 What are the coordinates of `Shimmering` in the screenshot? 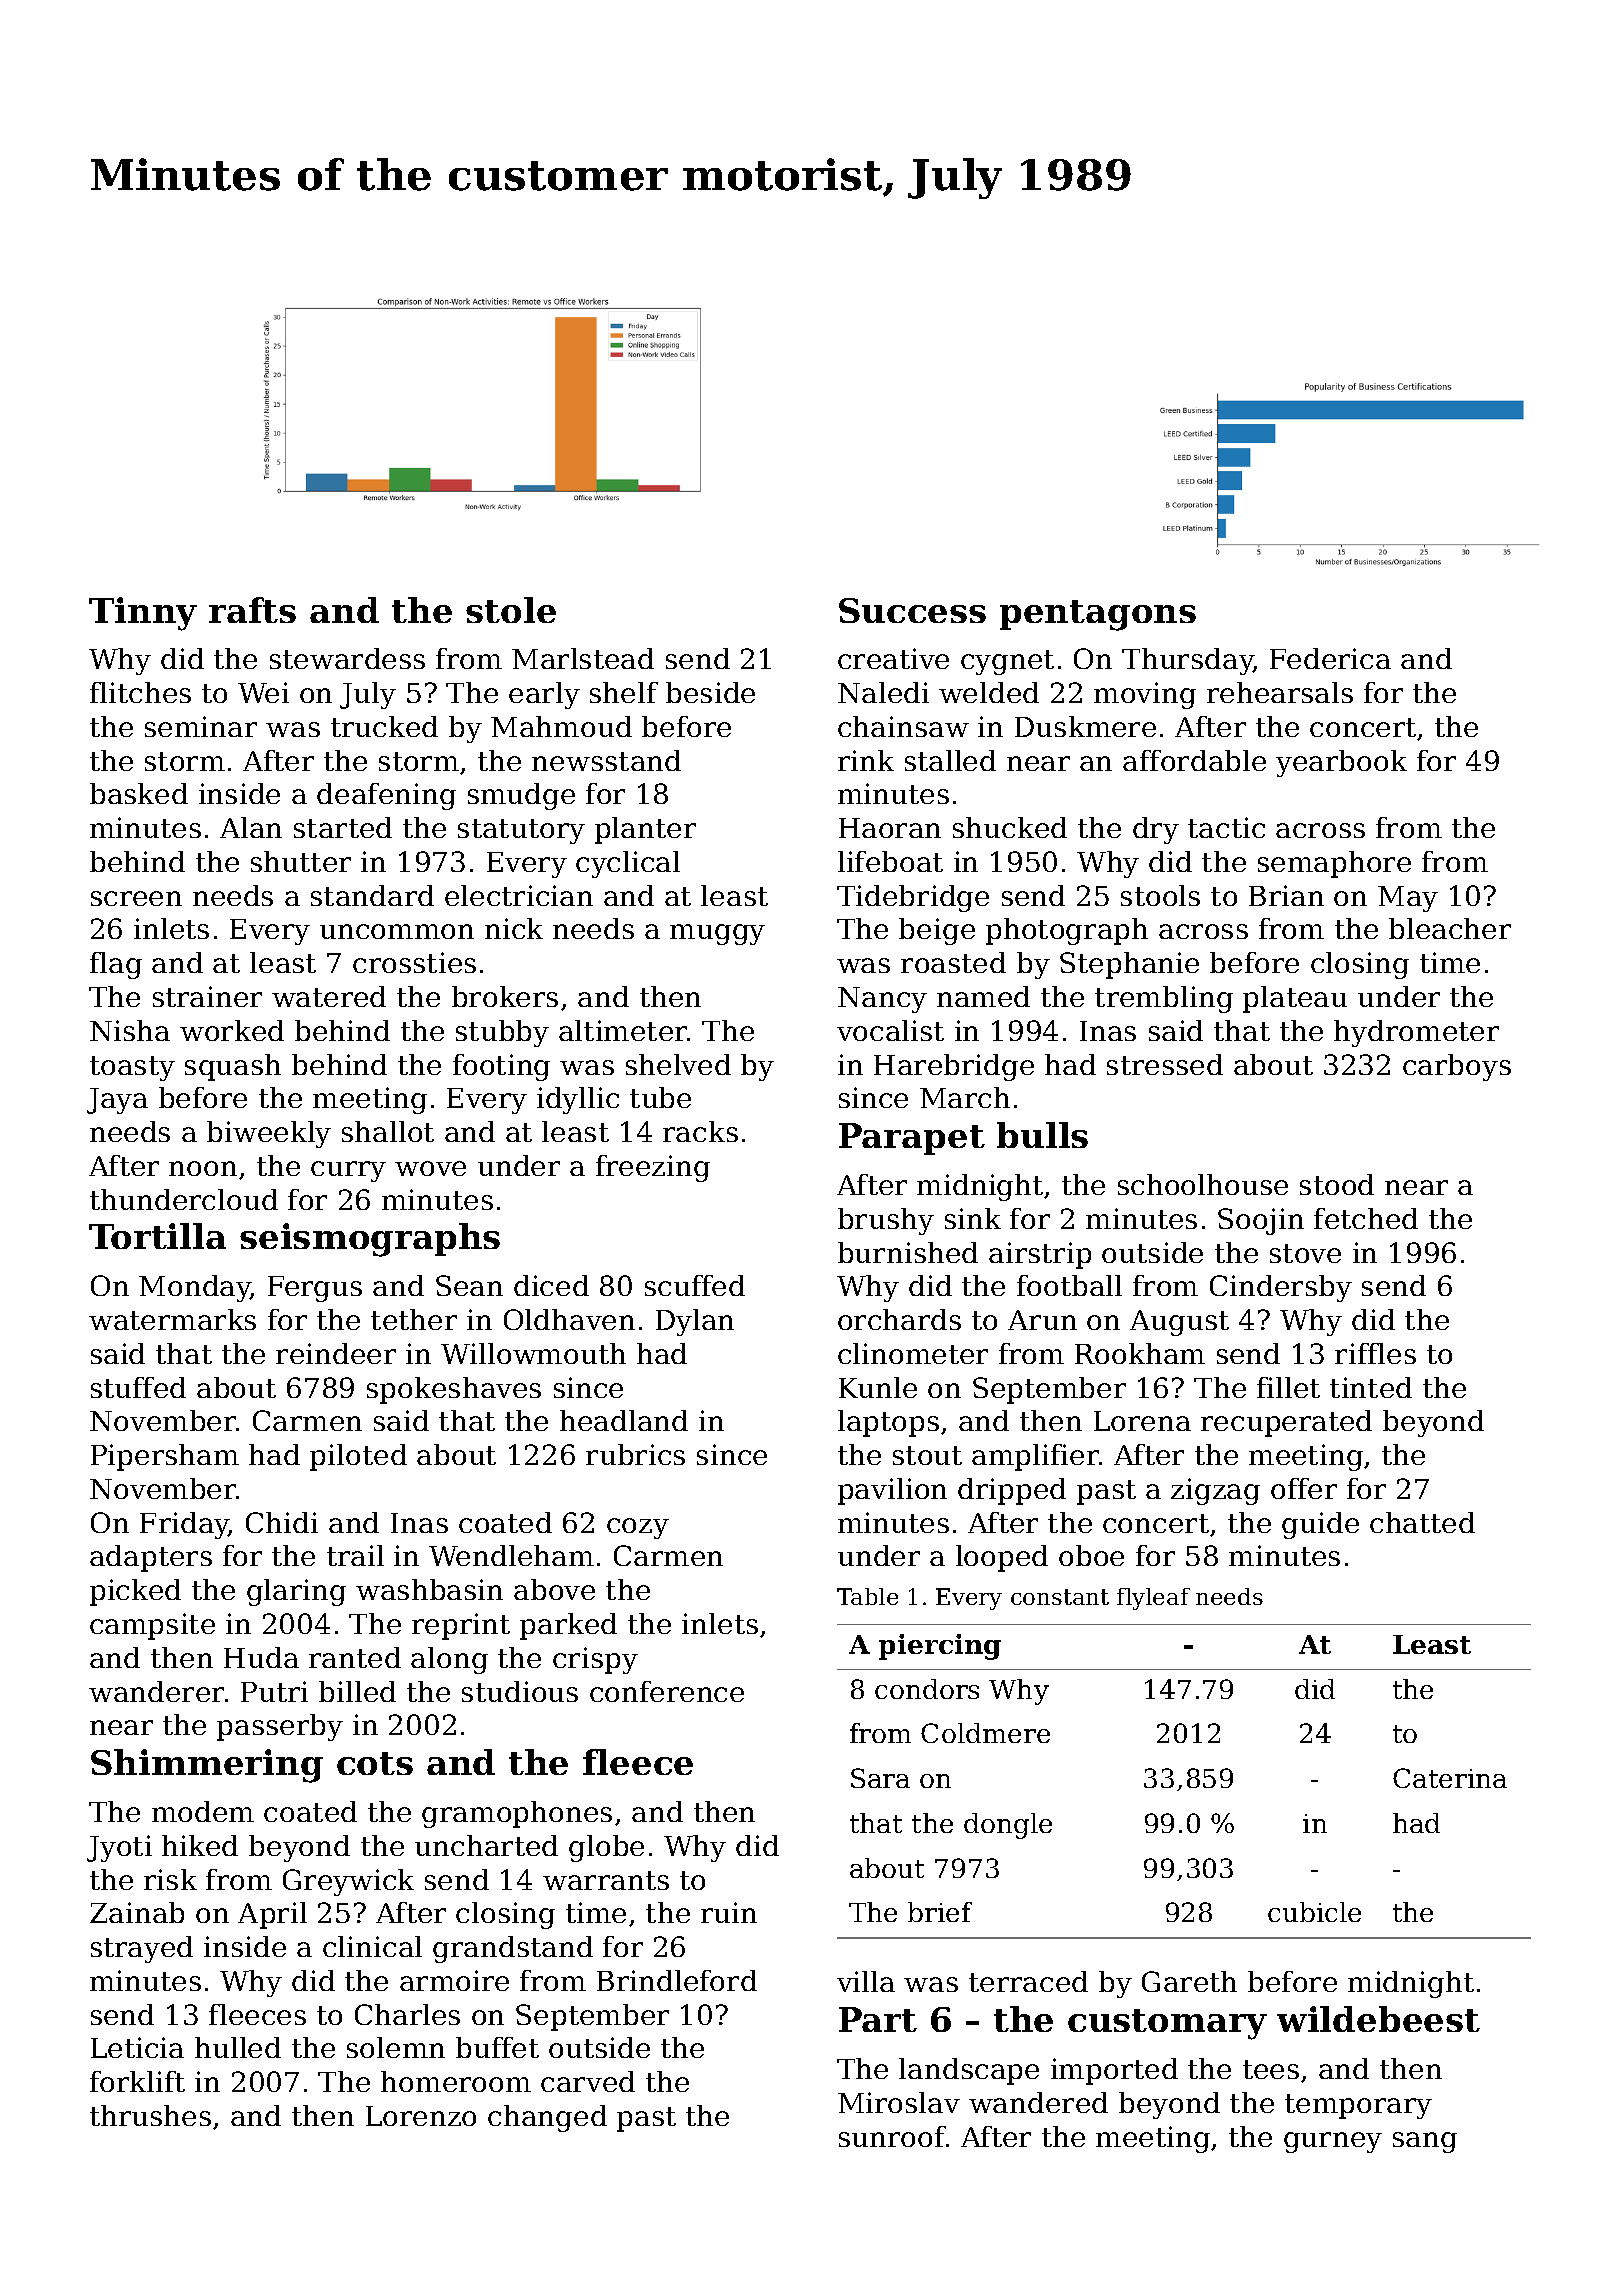 It's located at (207, 1766).
